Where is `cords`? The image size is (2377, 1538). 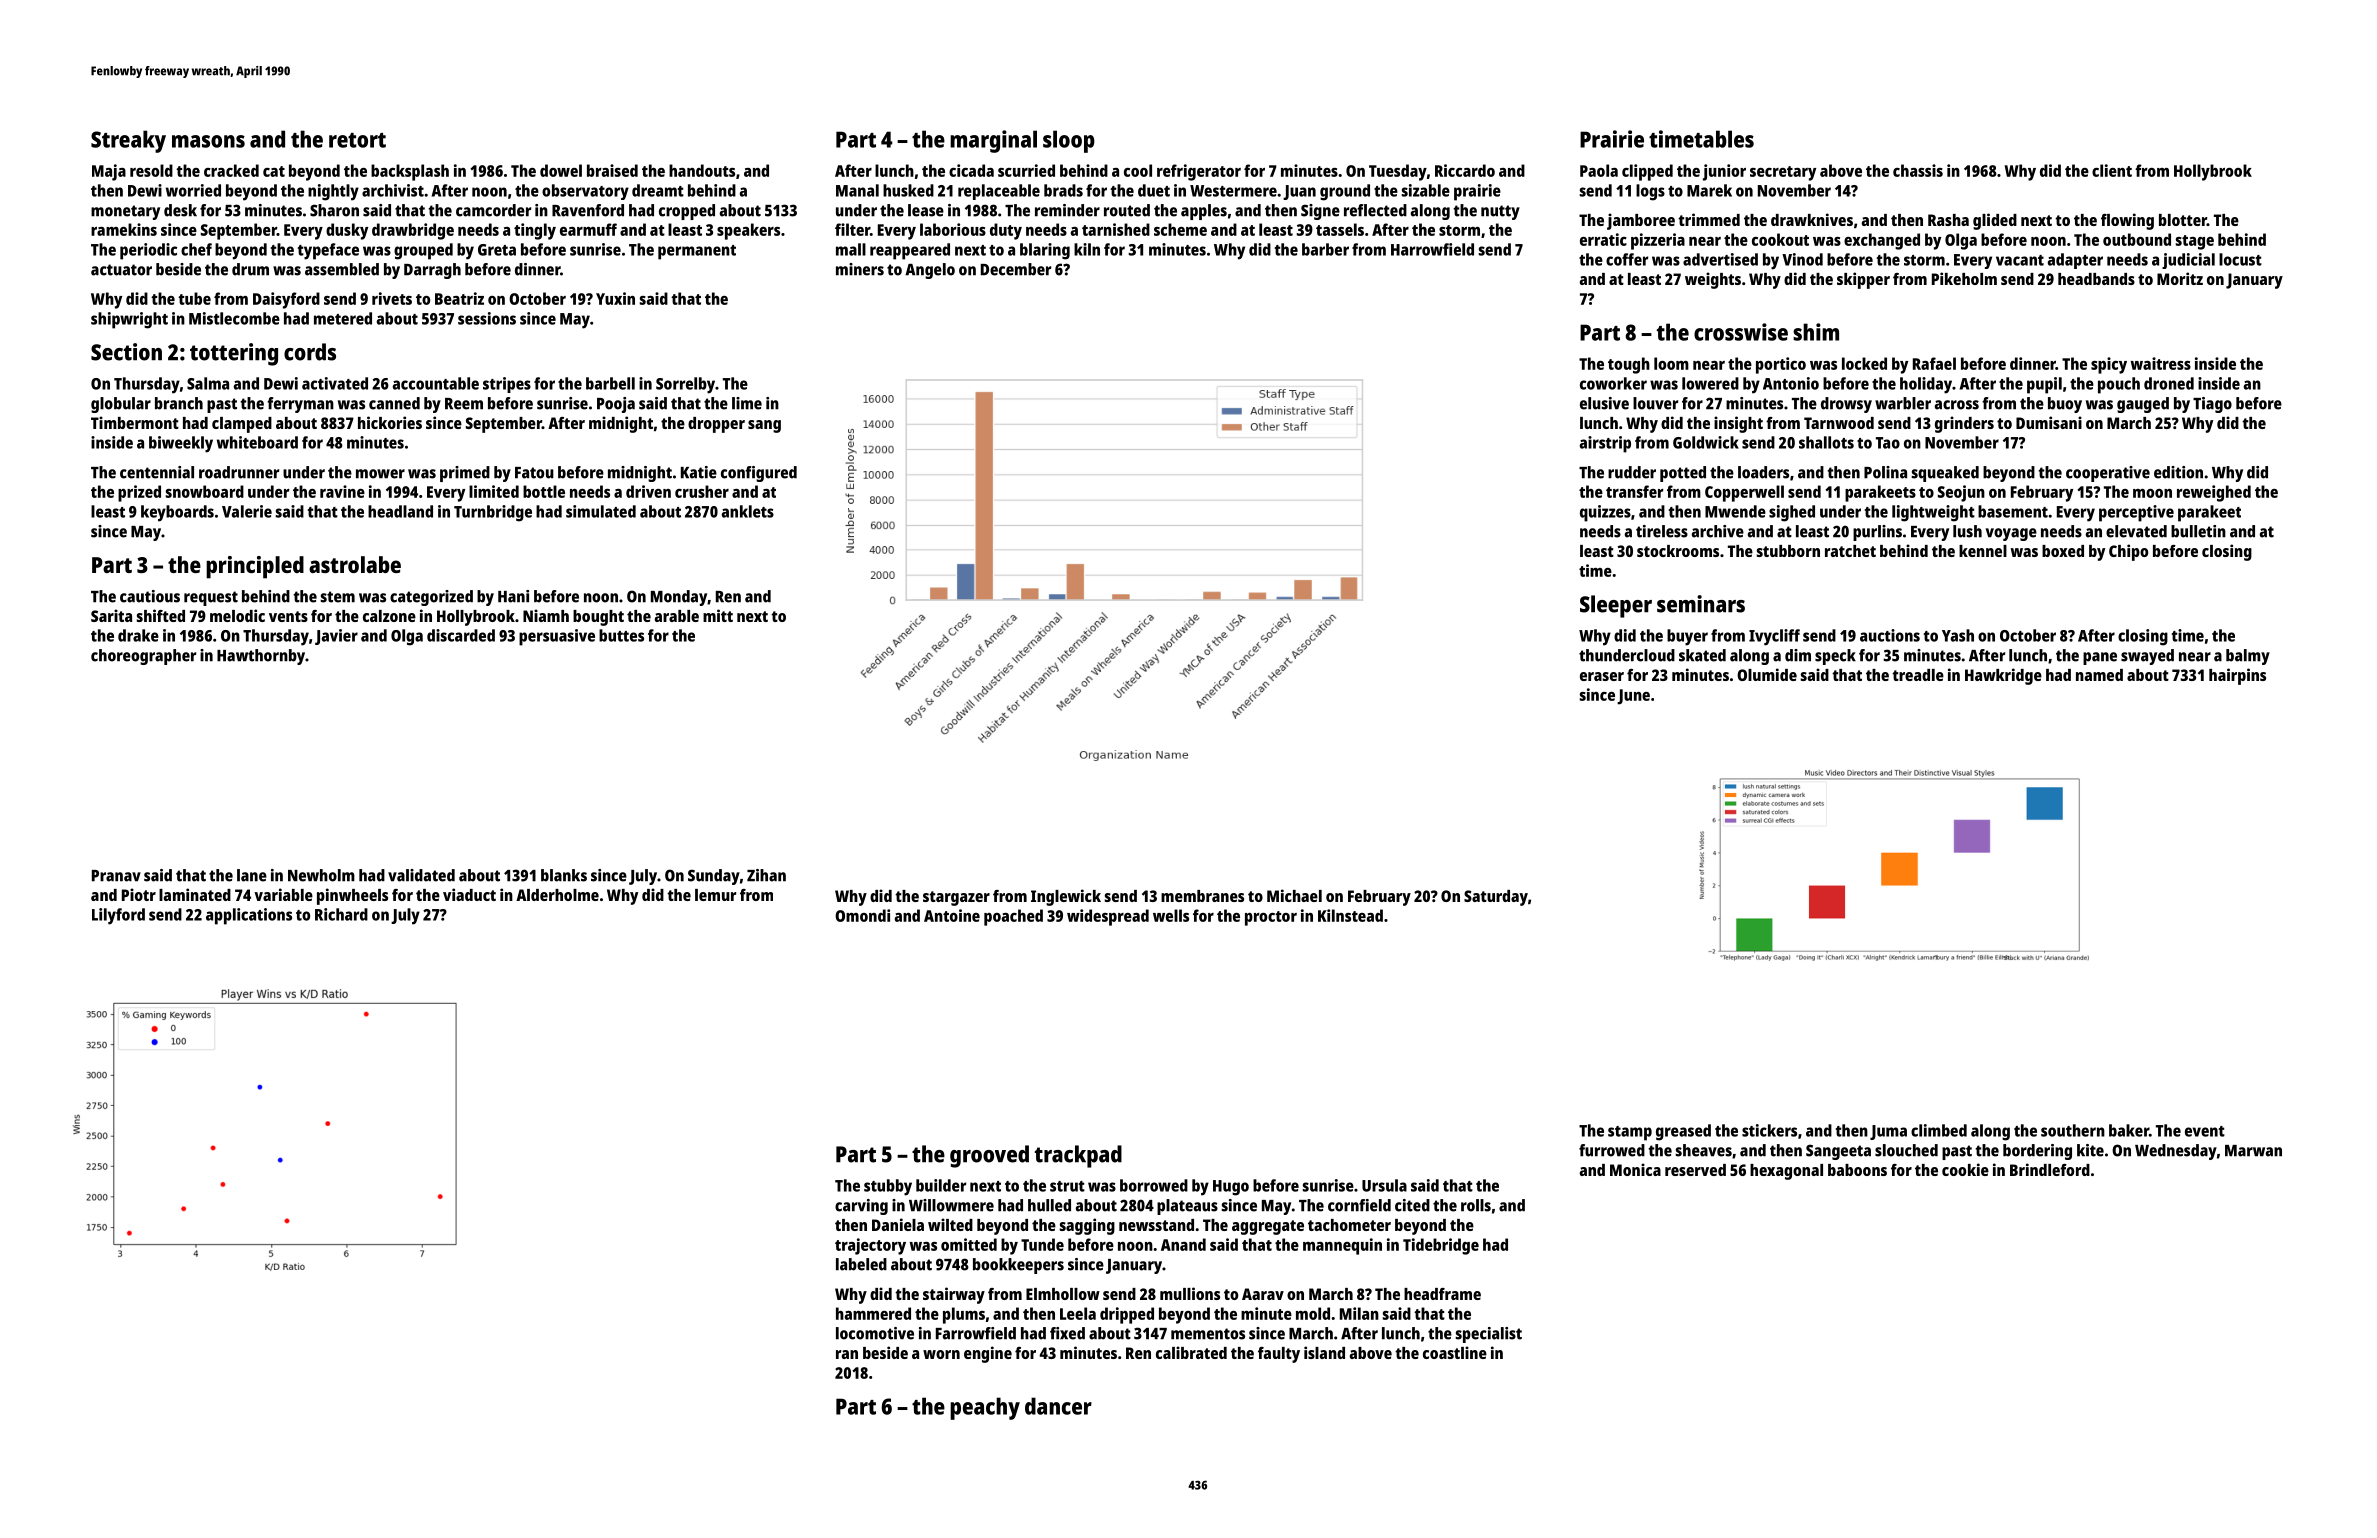 cords is located at coordinates (310, 352).
